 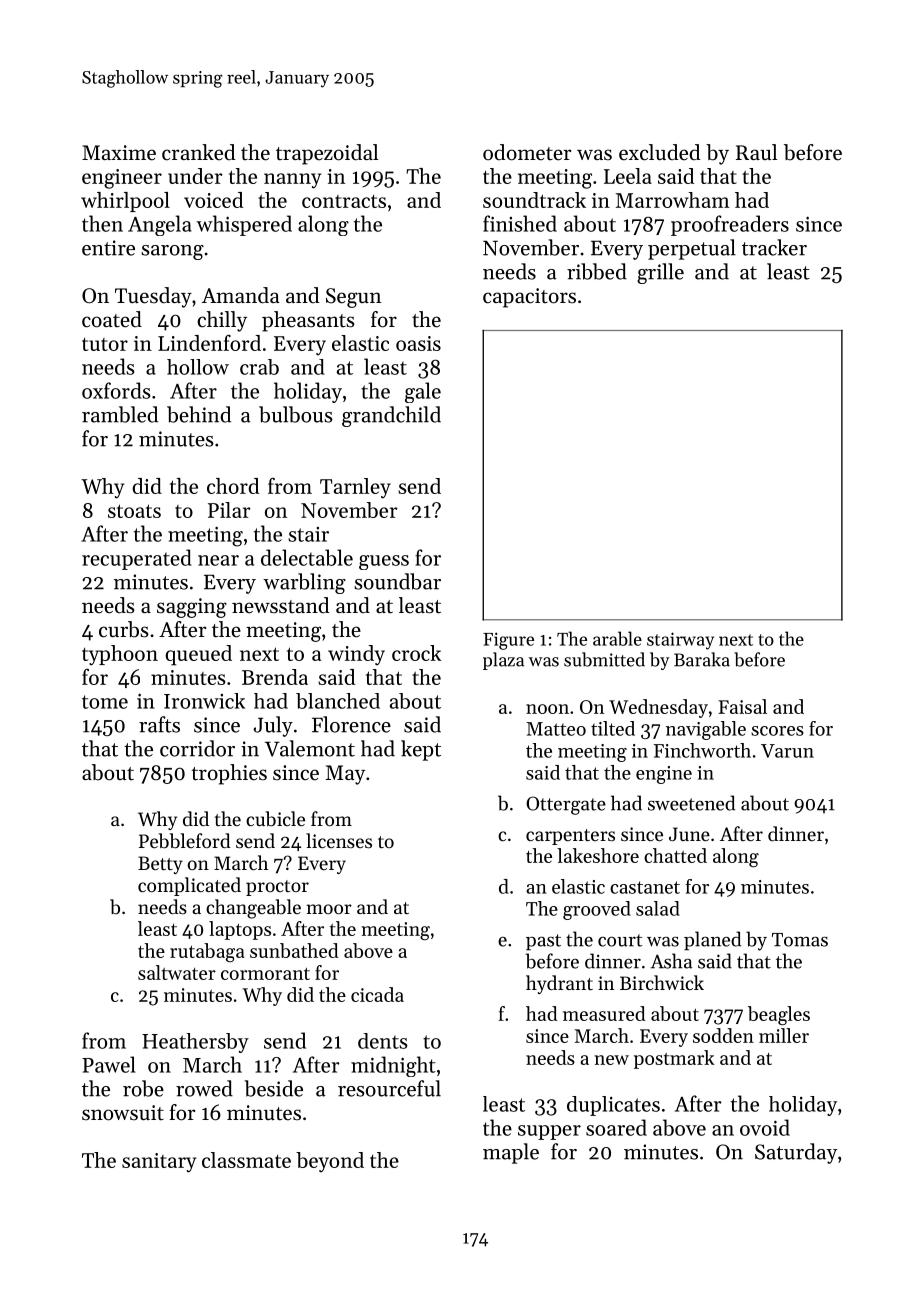 What do you see at coordinates (159, 1163) in the screenshot?
I see `sanitary` at bounding box center [159, 1163].
